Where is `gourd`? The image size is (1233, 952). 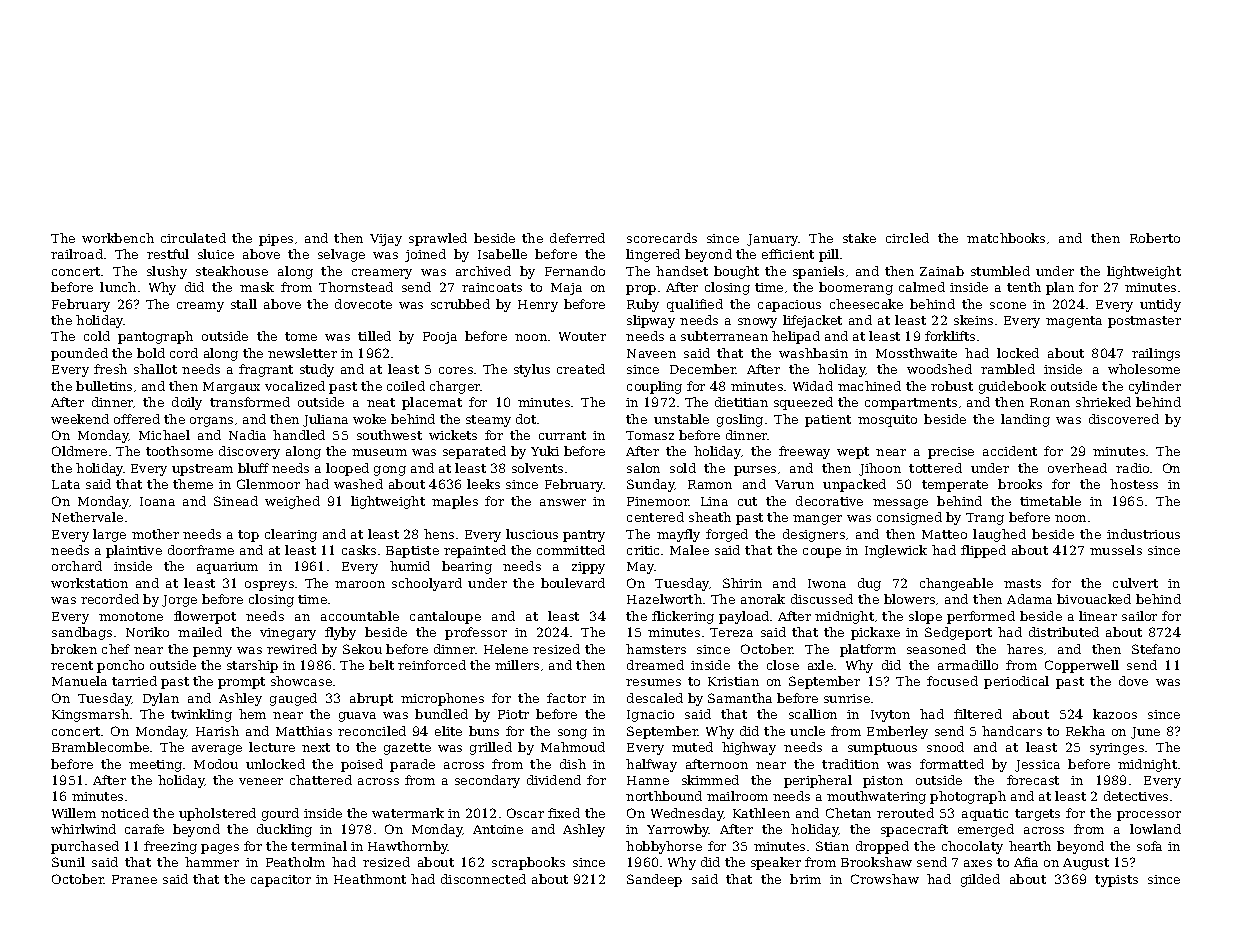 gourd is located at coordinates (280, 814).
